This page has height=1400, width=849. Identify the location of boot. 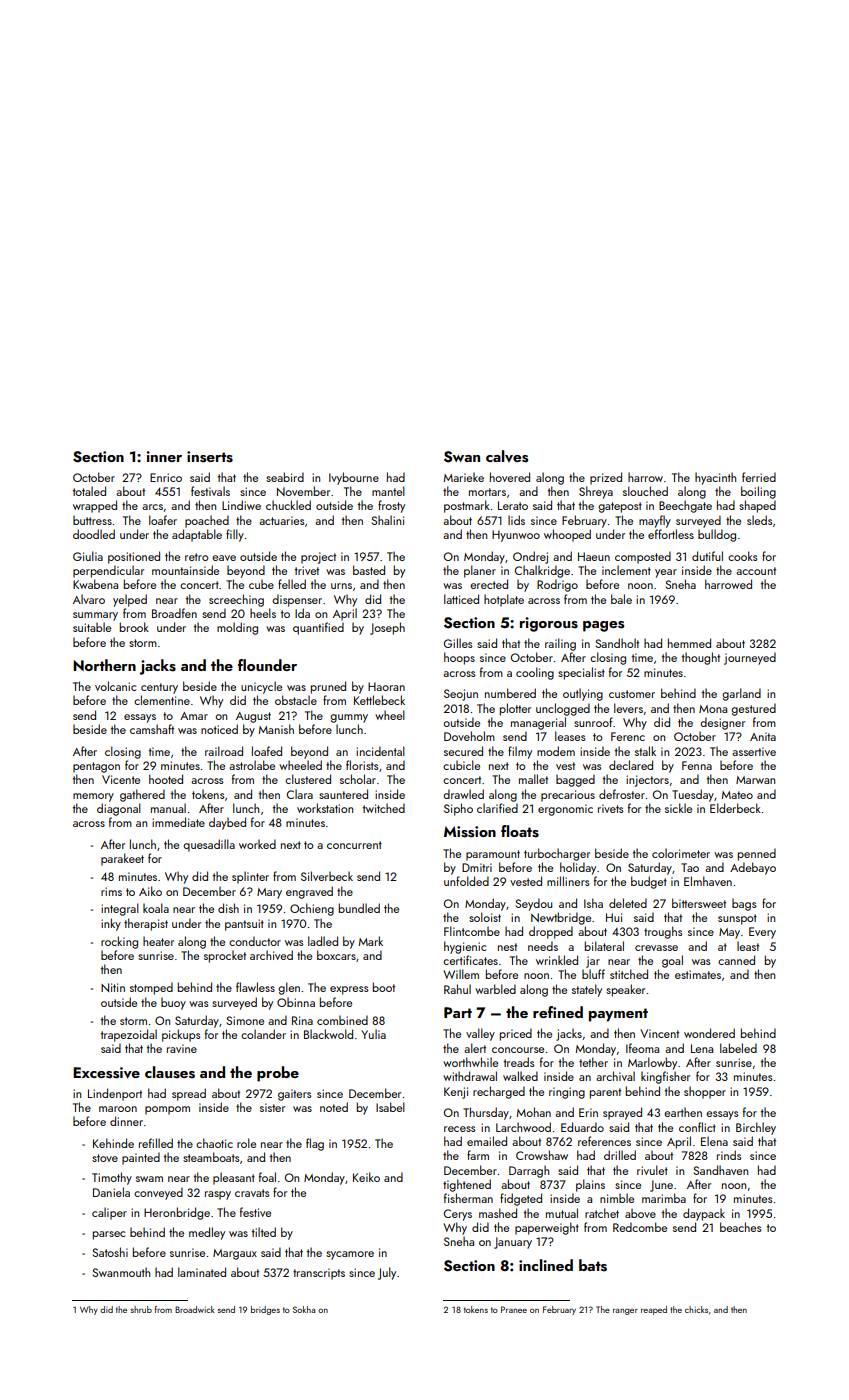
(384, 987).
